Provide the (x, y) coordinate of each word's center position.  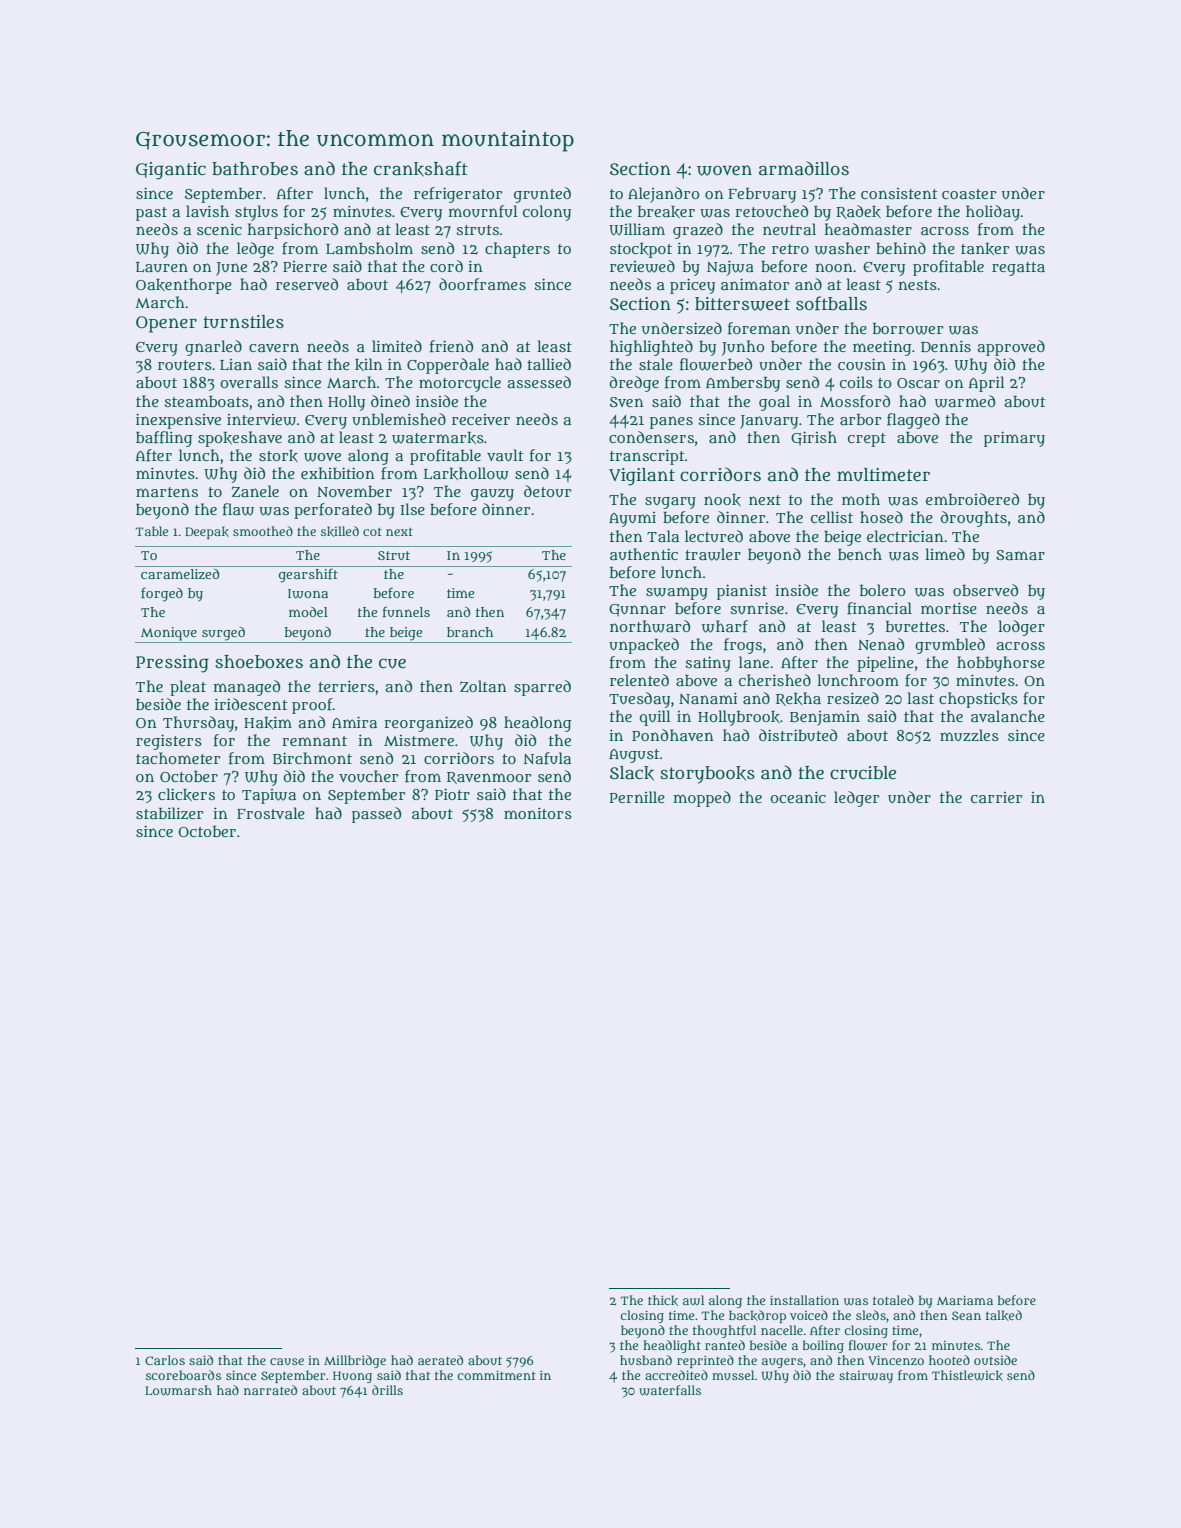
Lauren (162, 267)
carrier (997, 797)
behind (901, 248)
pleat (188, 688)
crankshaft (421, 169)
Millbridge (355, 1361)
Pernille (637, 797)
